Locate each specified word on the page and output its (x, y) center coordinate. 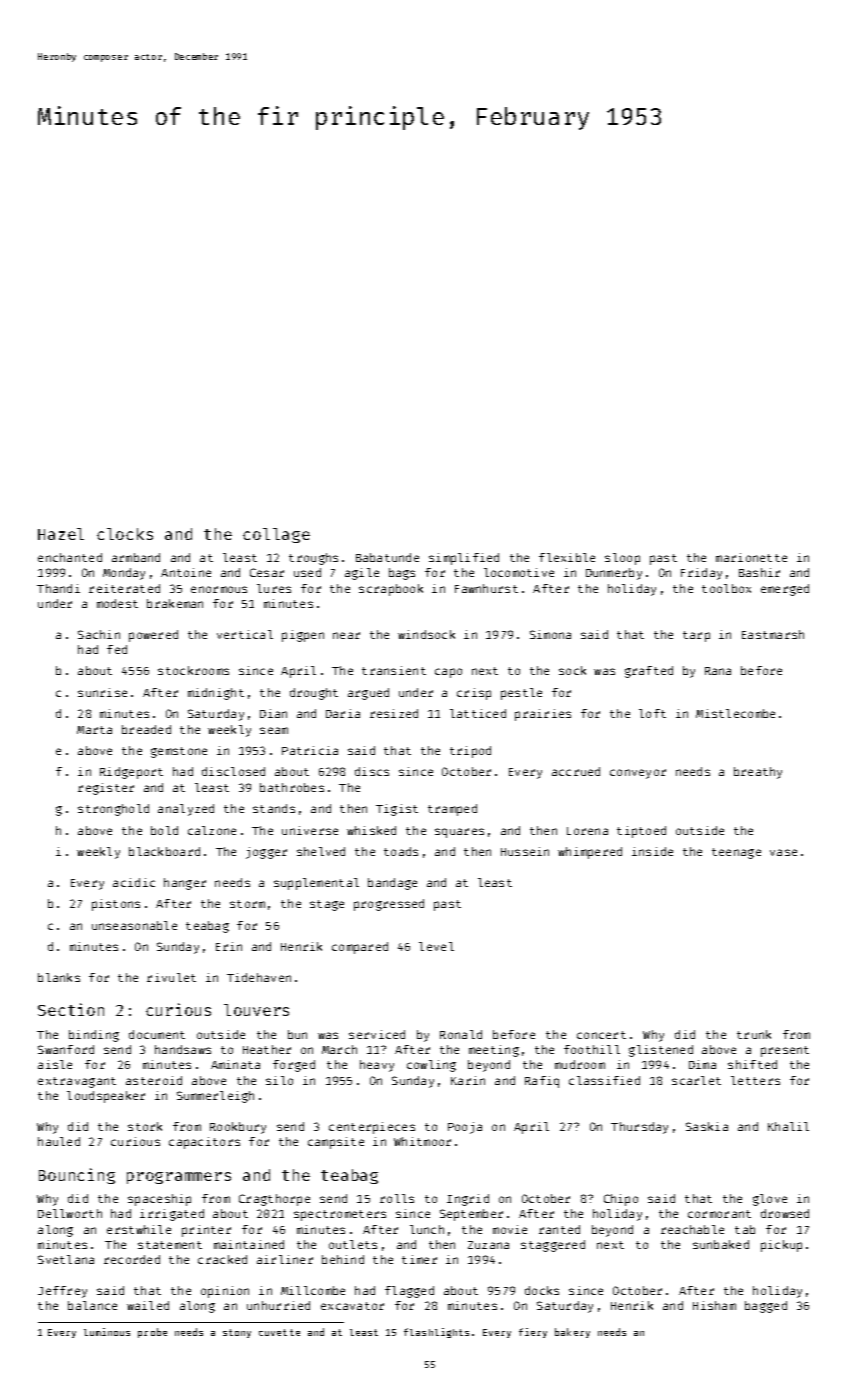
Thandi (58, 588)
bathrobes (292, 787)
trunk (754, 1034)
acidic (134, 882)
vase (783, 852)
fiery (533, 1333)
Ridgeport (131, 773)
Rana (718, 671)
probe (152, 1333)
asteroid (154, 1080)
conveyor (638, 774)
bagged (766, 1307)
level (436, 946)
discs (372, 771)
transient (394, 670)
